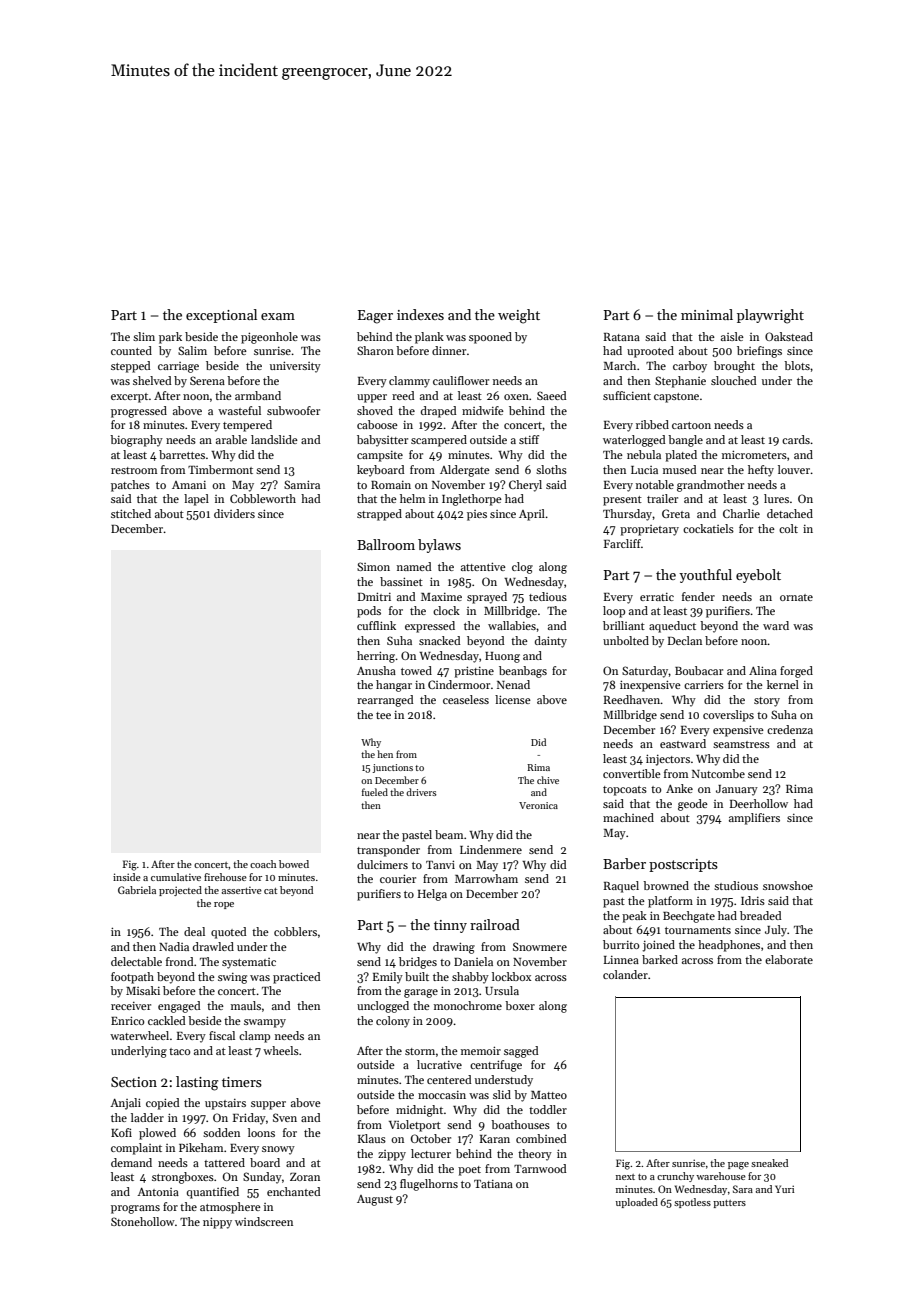 This document has width=924, height=1308. Describe the element at coordinates (412, 498) in the document. I see `helm` at that location.
